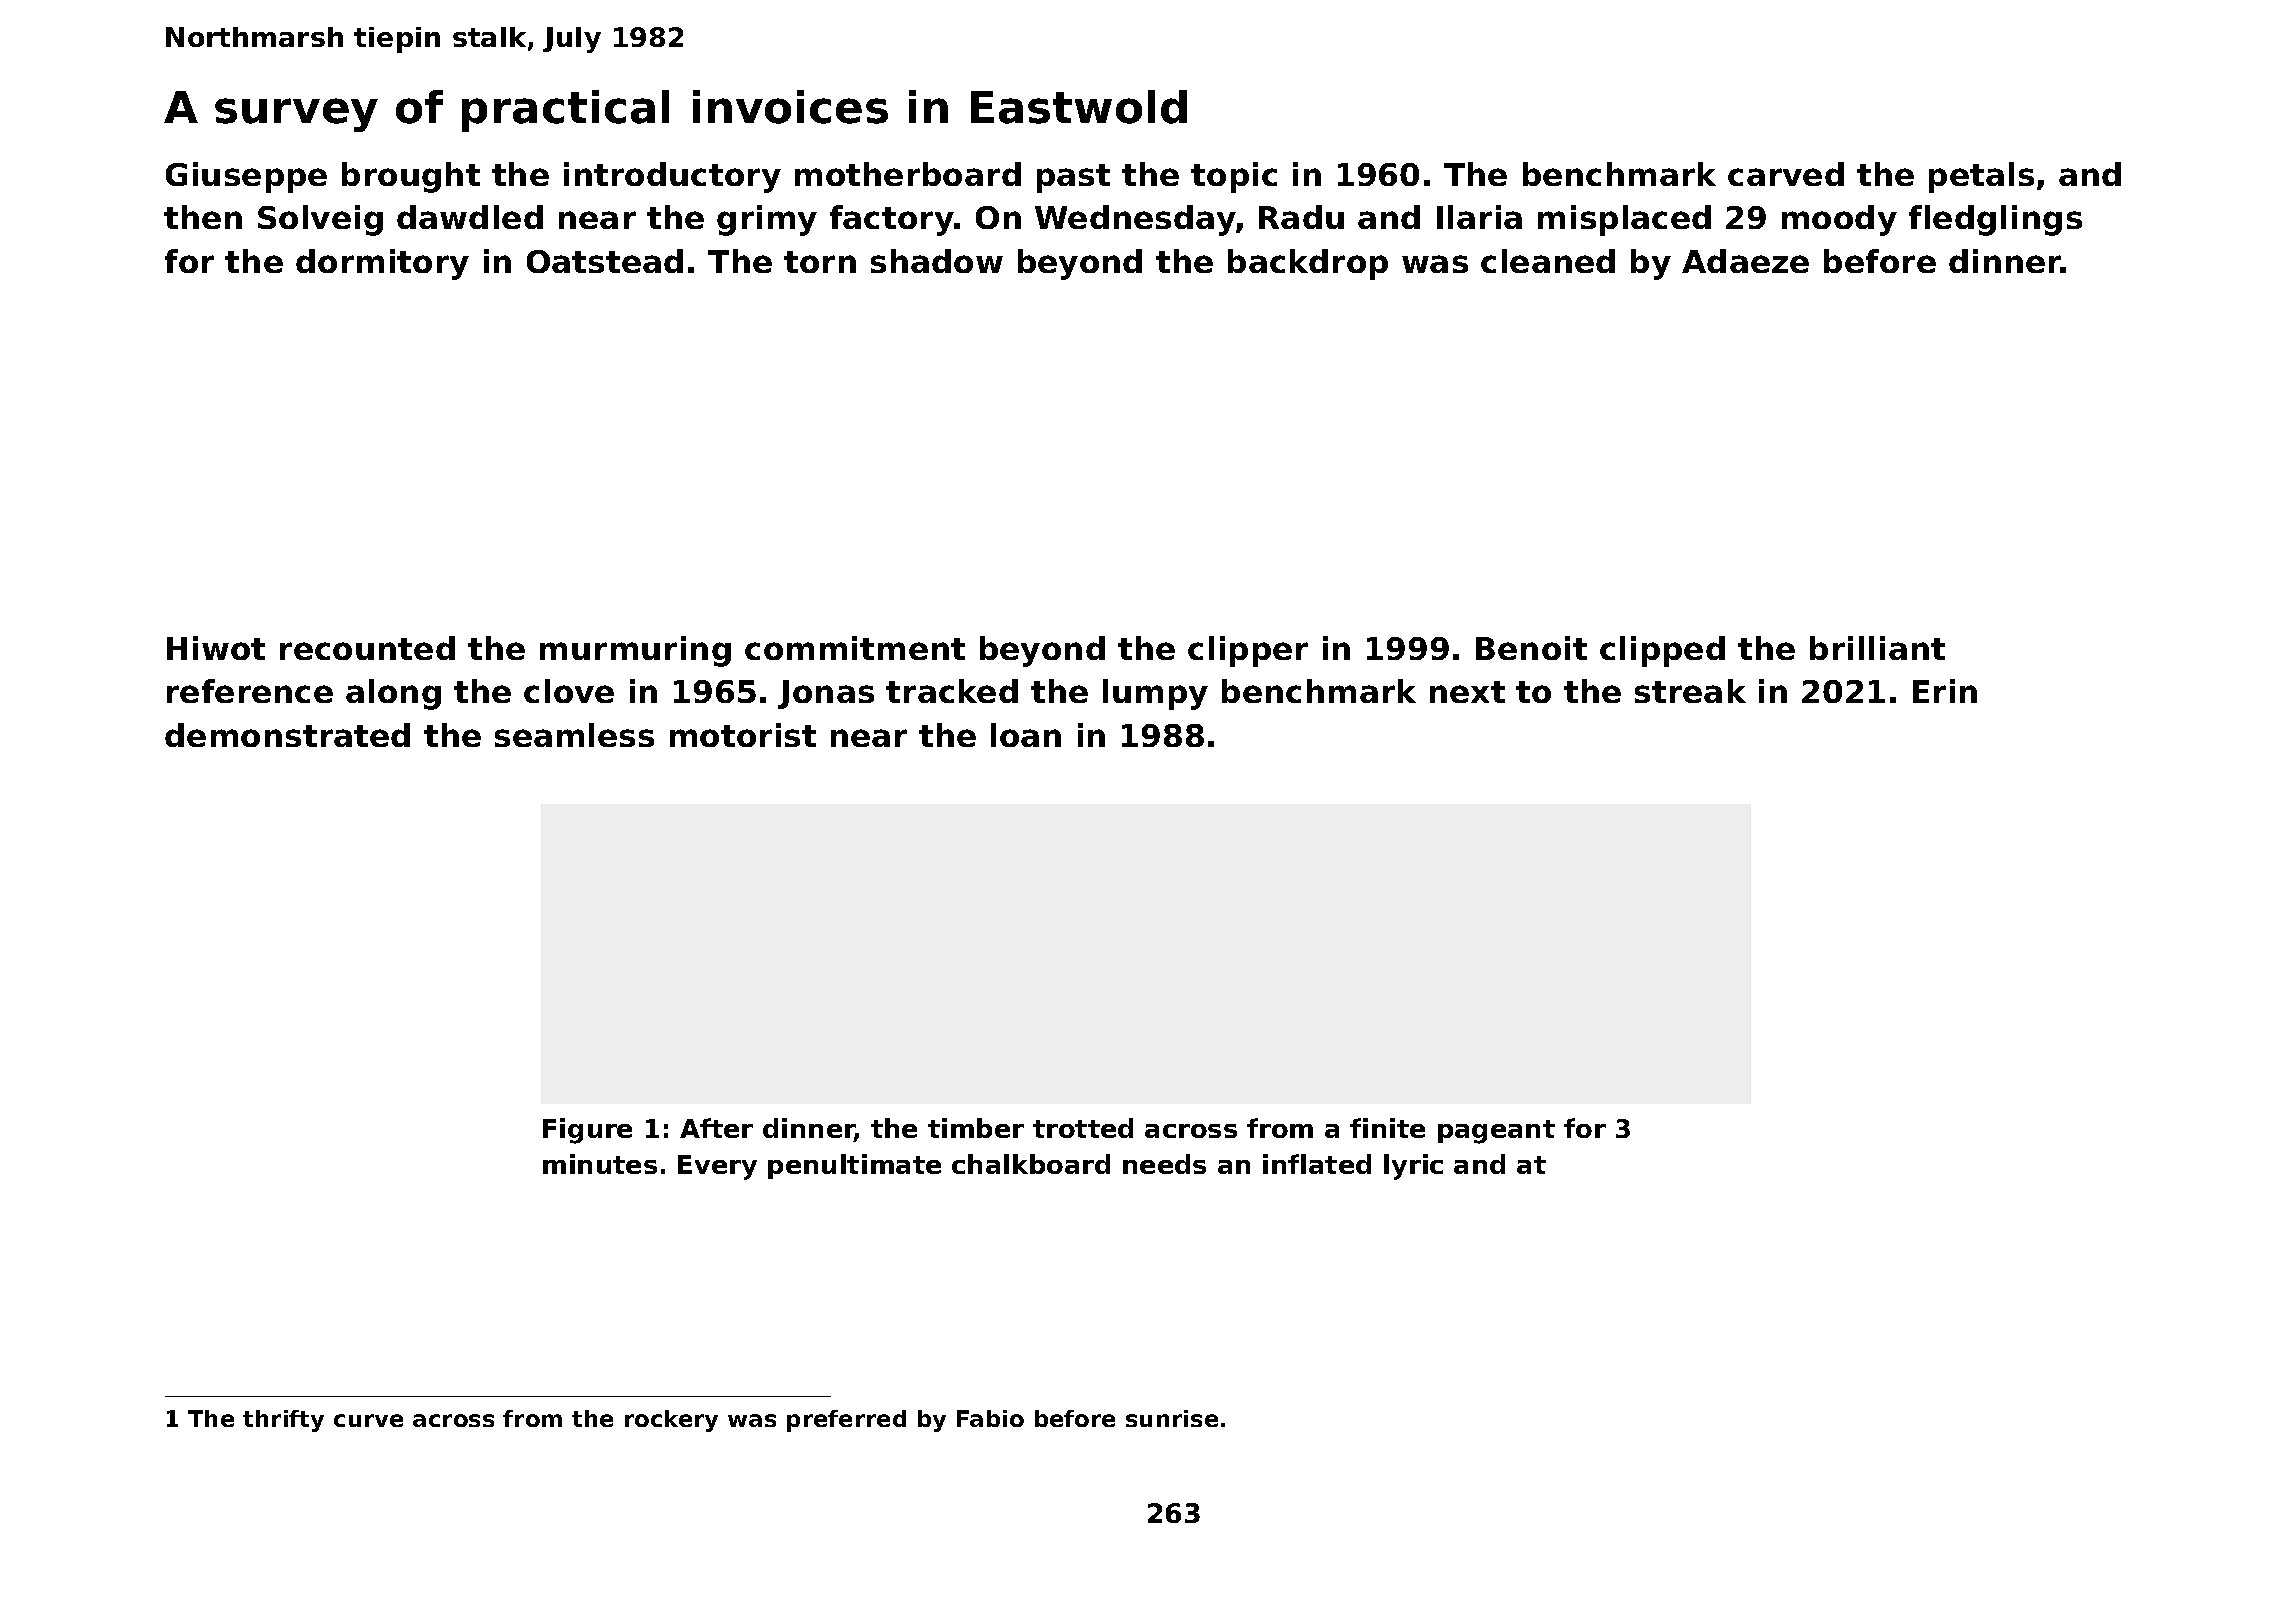 Image resolution: width=2292 pixels, height=1620 pixels. What do you see at coordinates (587, 1131) in the screenshot?
I see `Figure` at bounding box center [587, 1131].
